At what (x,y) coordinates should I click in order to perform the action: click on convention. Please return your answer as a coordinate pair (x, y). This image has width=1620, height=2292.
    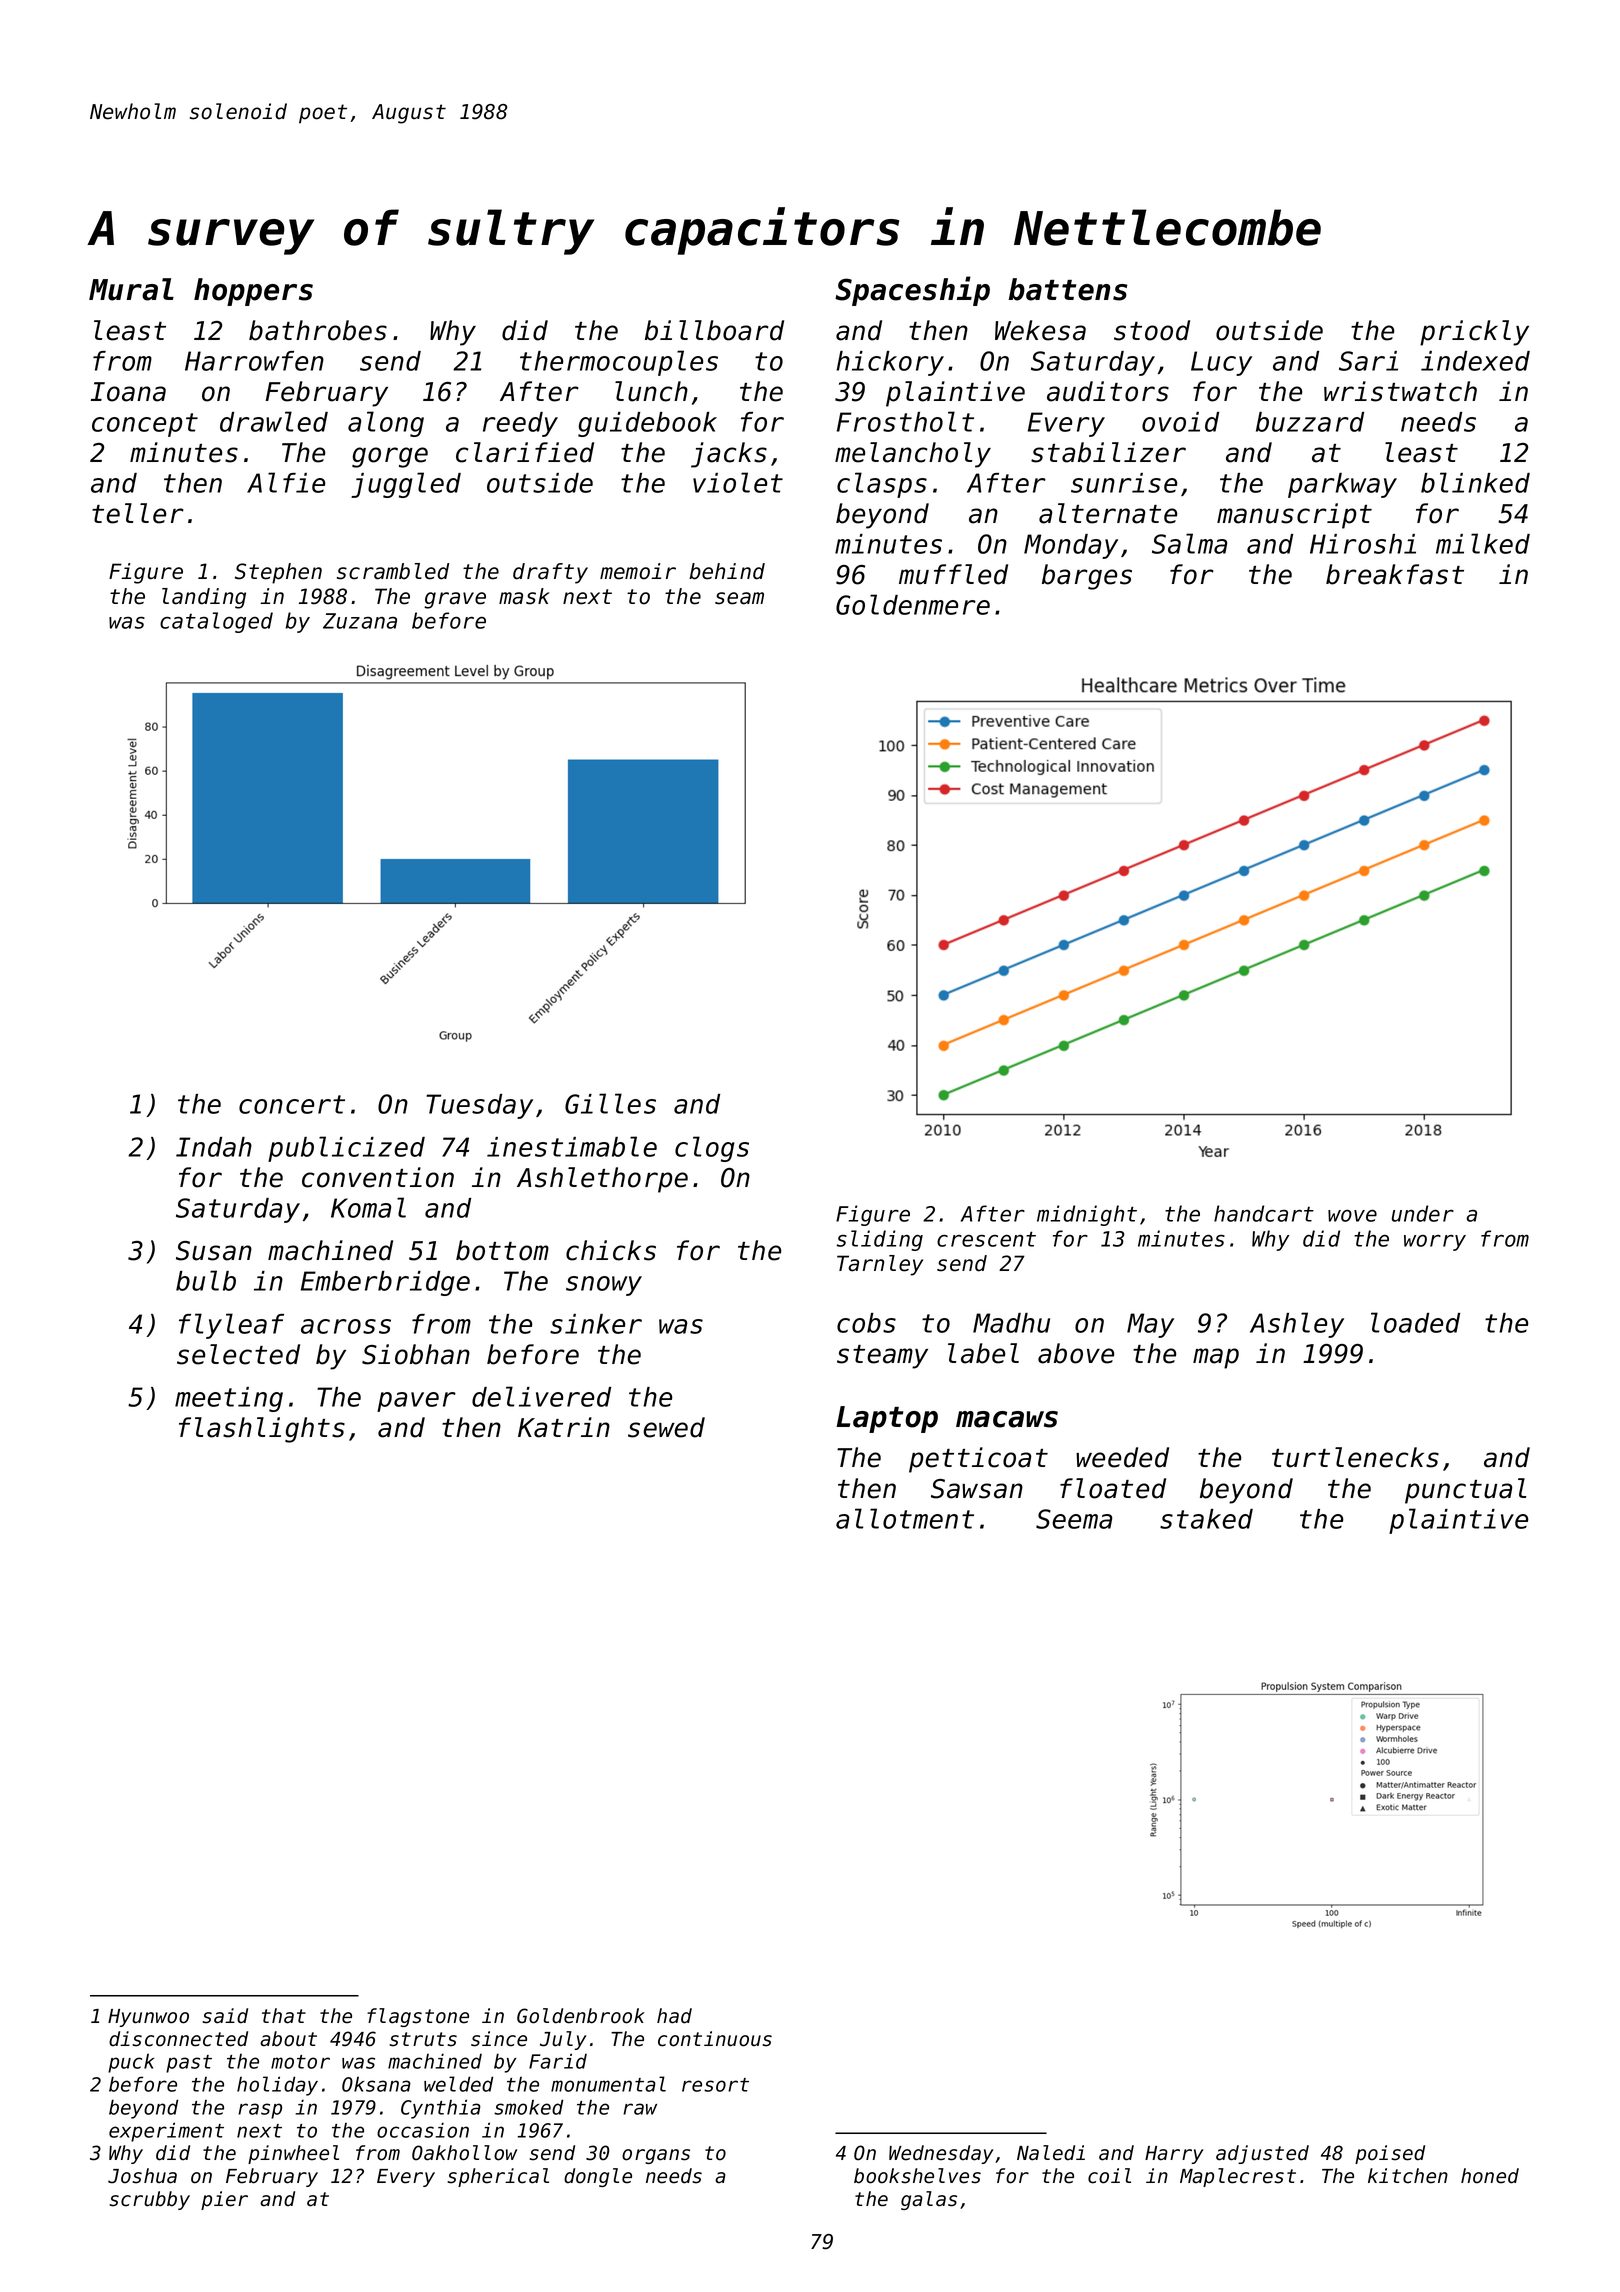
    Looking at the image, I should click on (378, 1177).
